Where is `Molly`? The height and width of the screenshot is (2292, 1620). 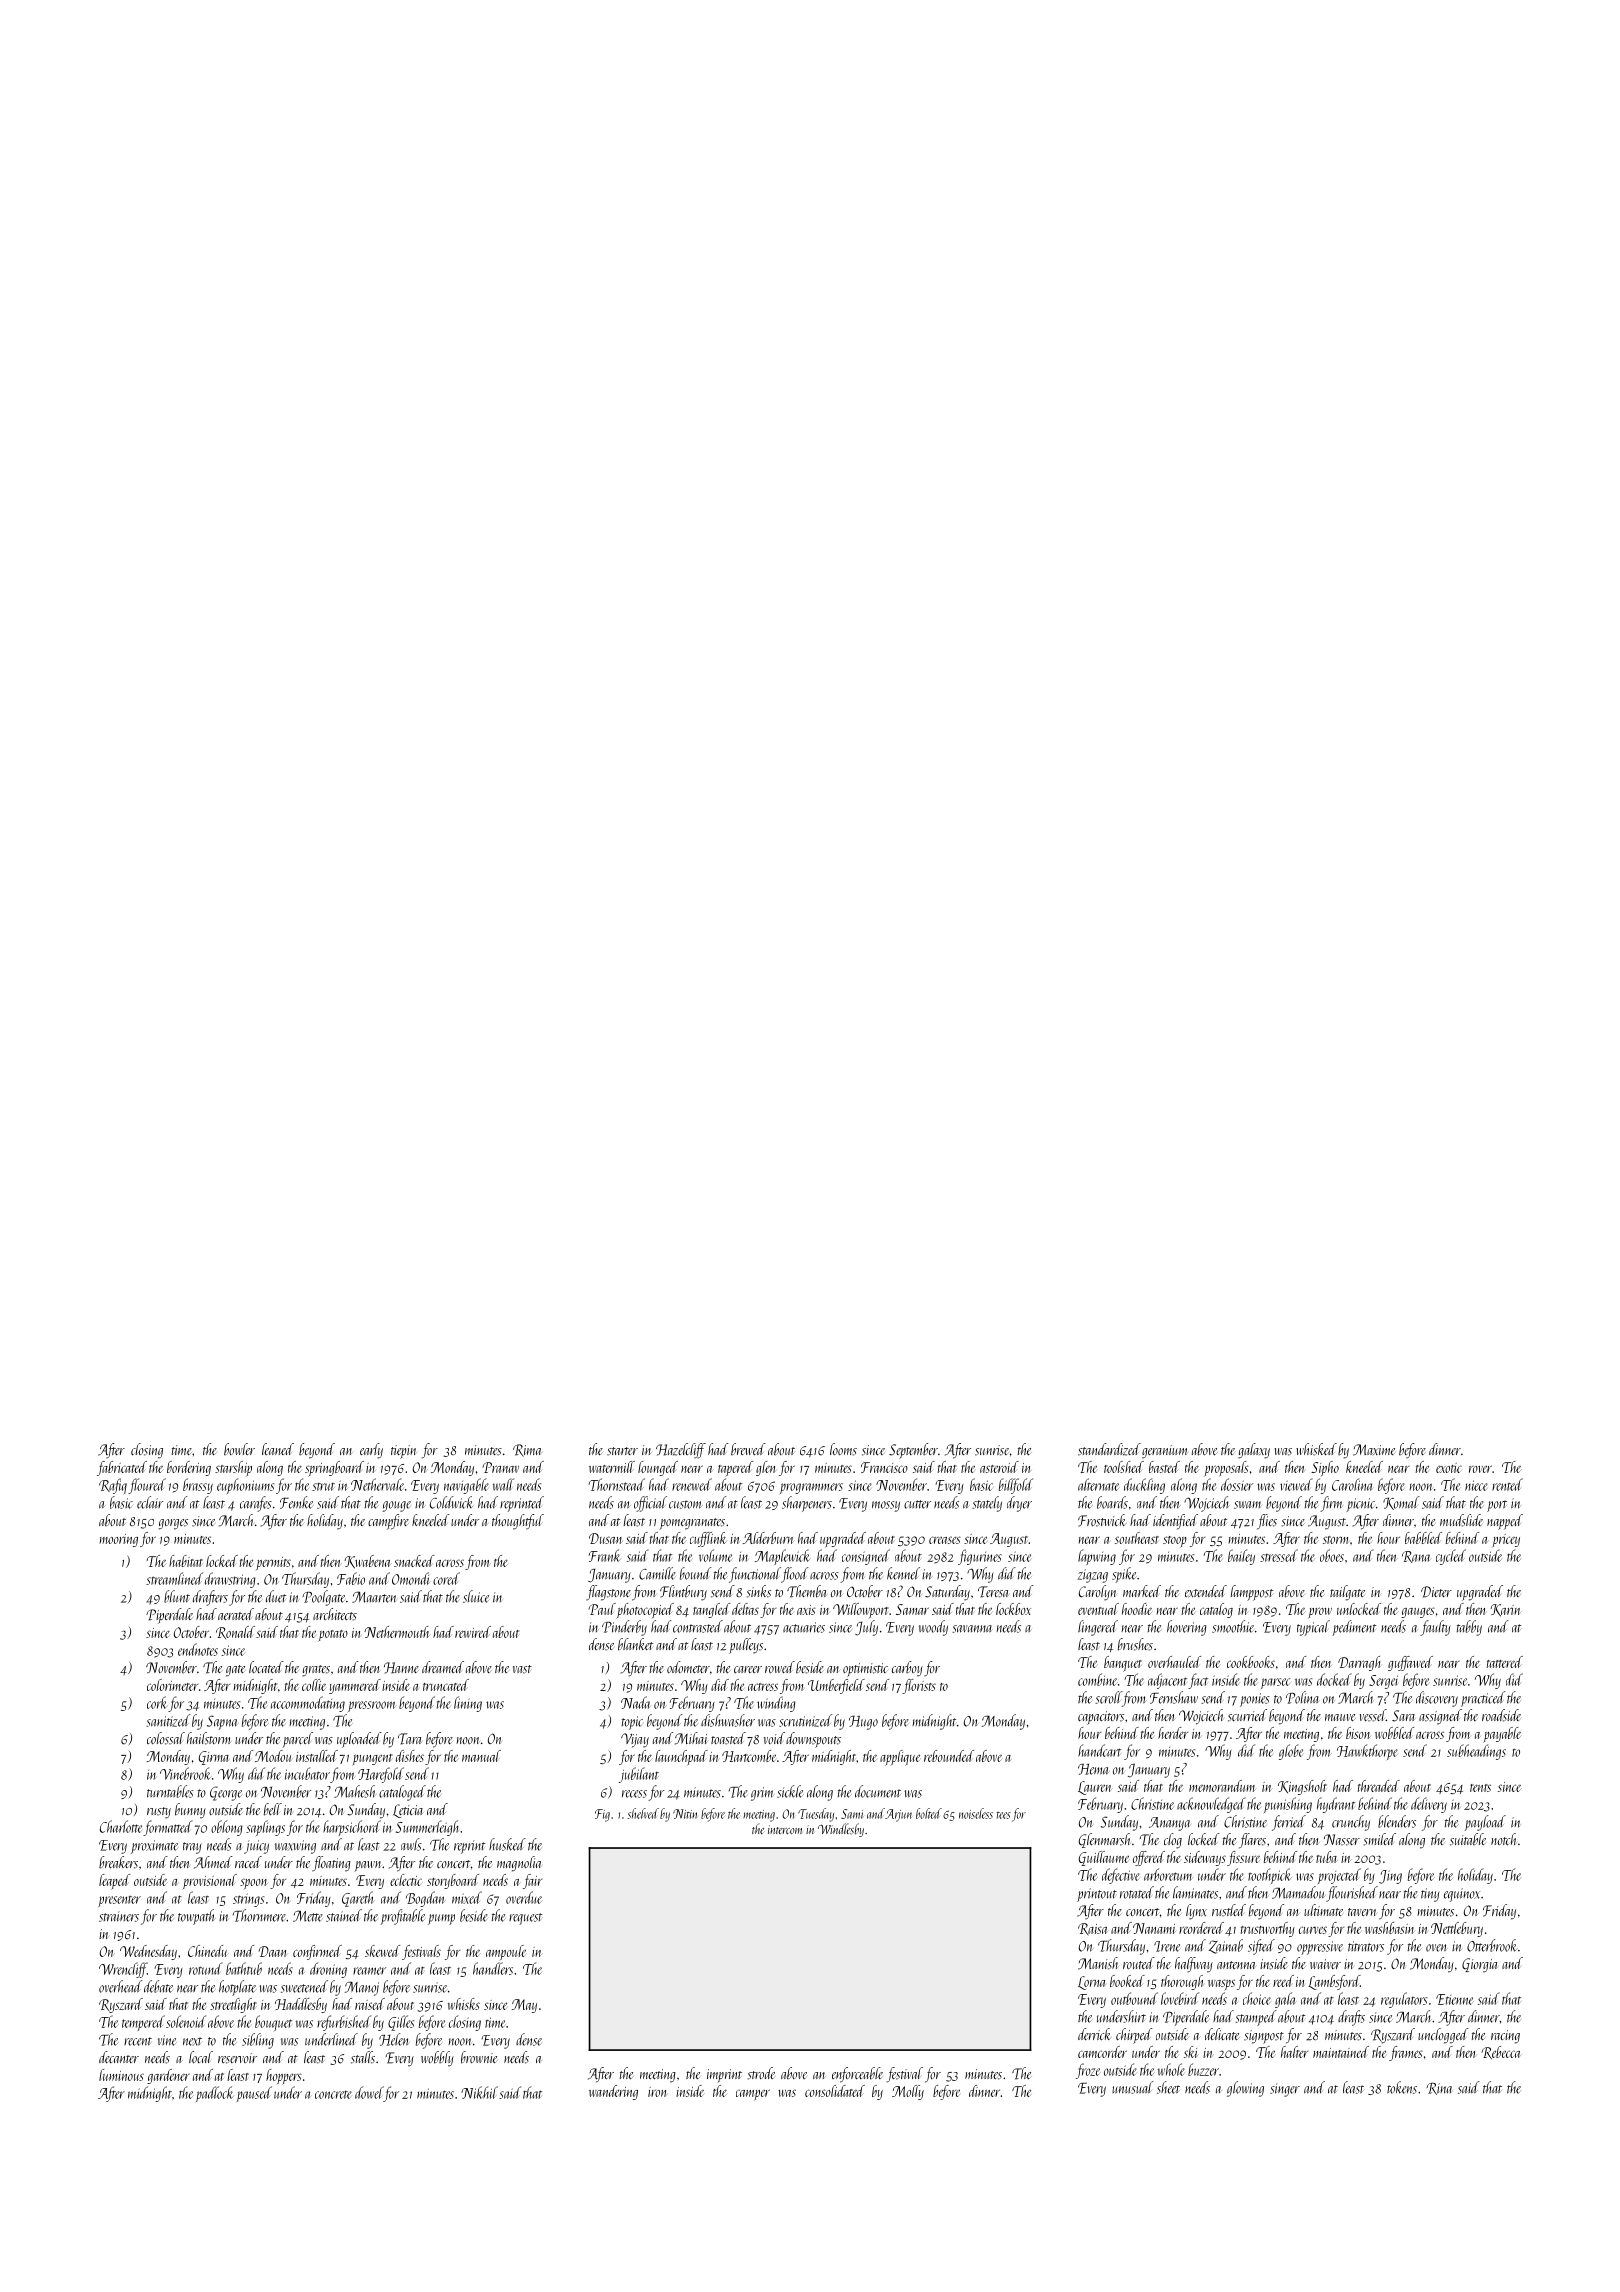
Molly is located at coordinates (908, 2092).
